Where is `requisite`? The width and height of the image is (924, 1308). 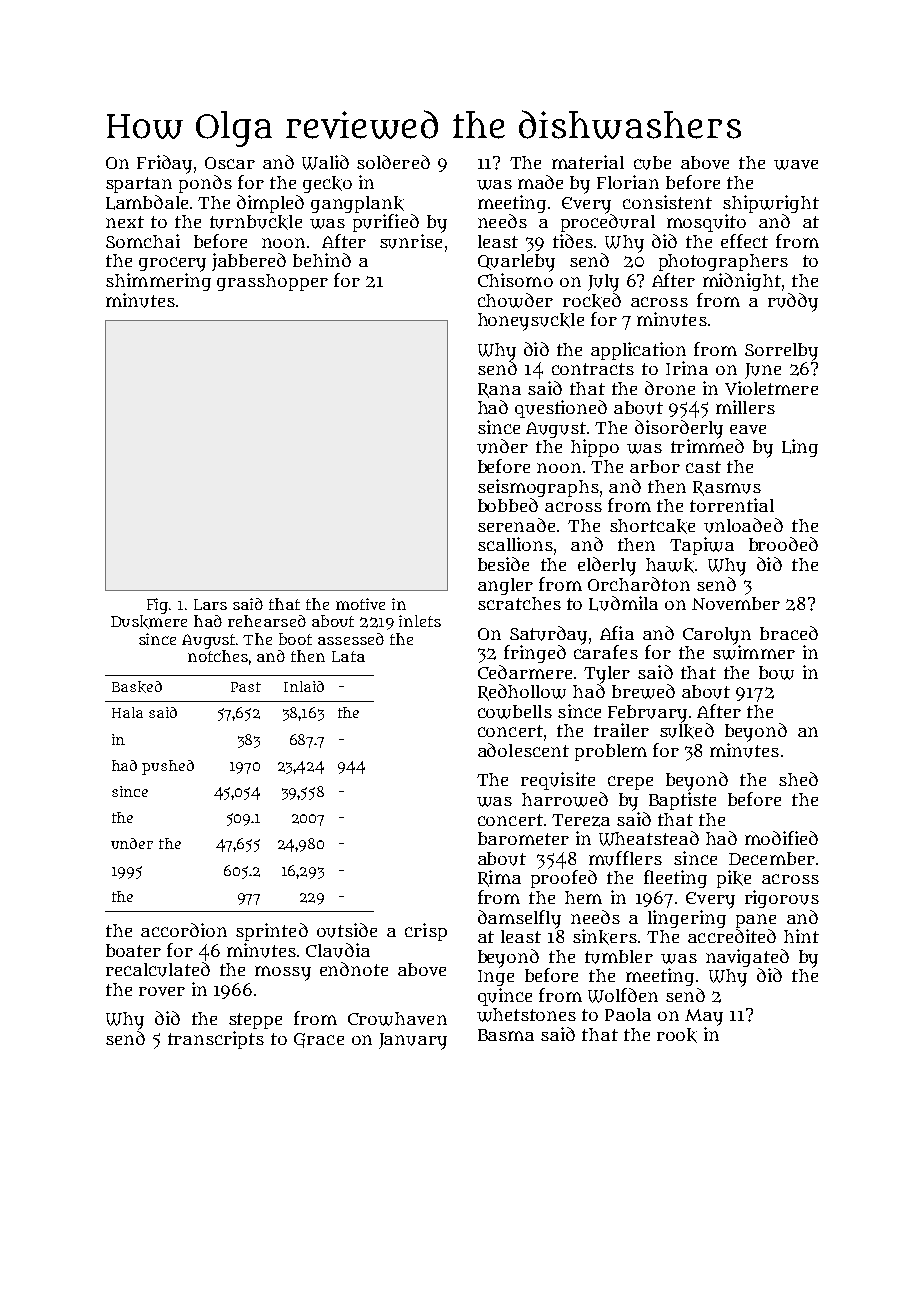 requisite is located at coordinates (558, 781).
